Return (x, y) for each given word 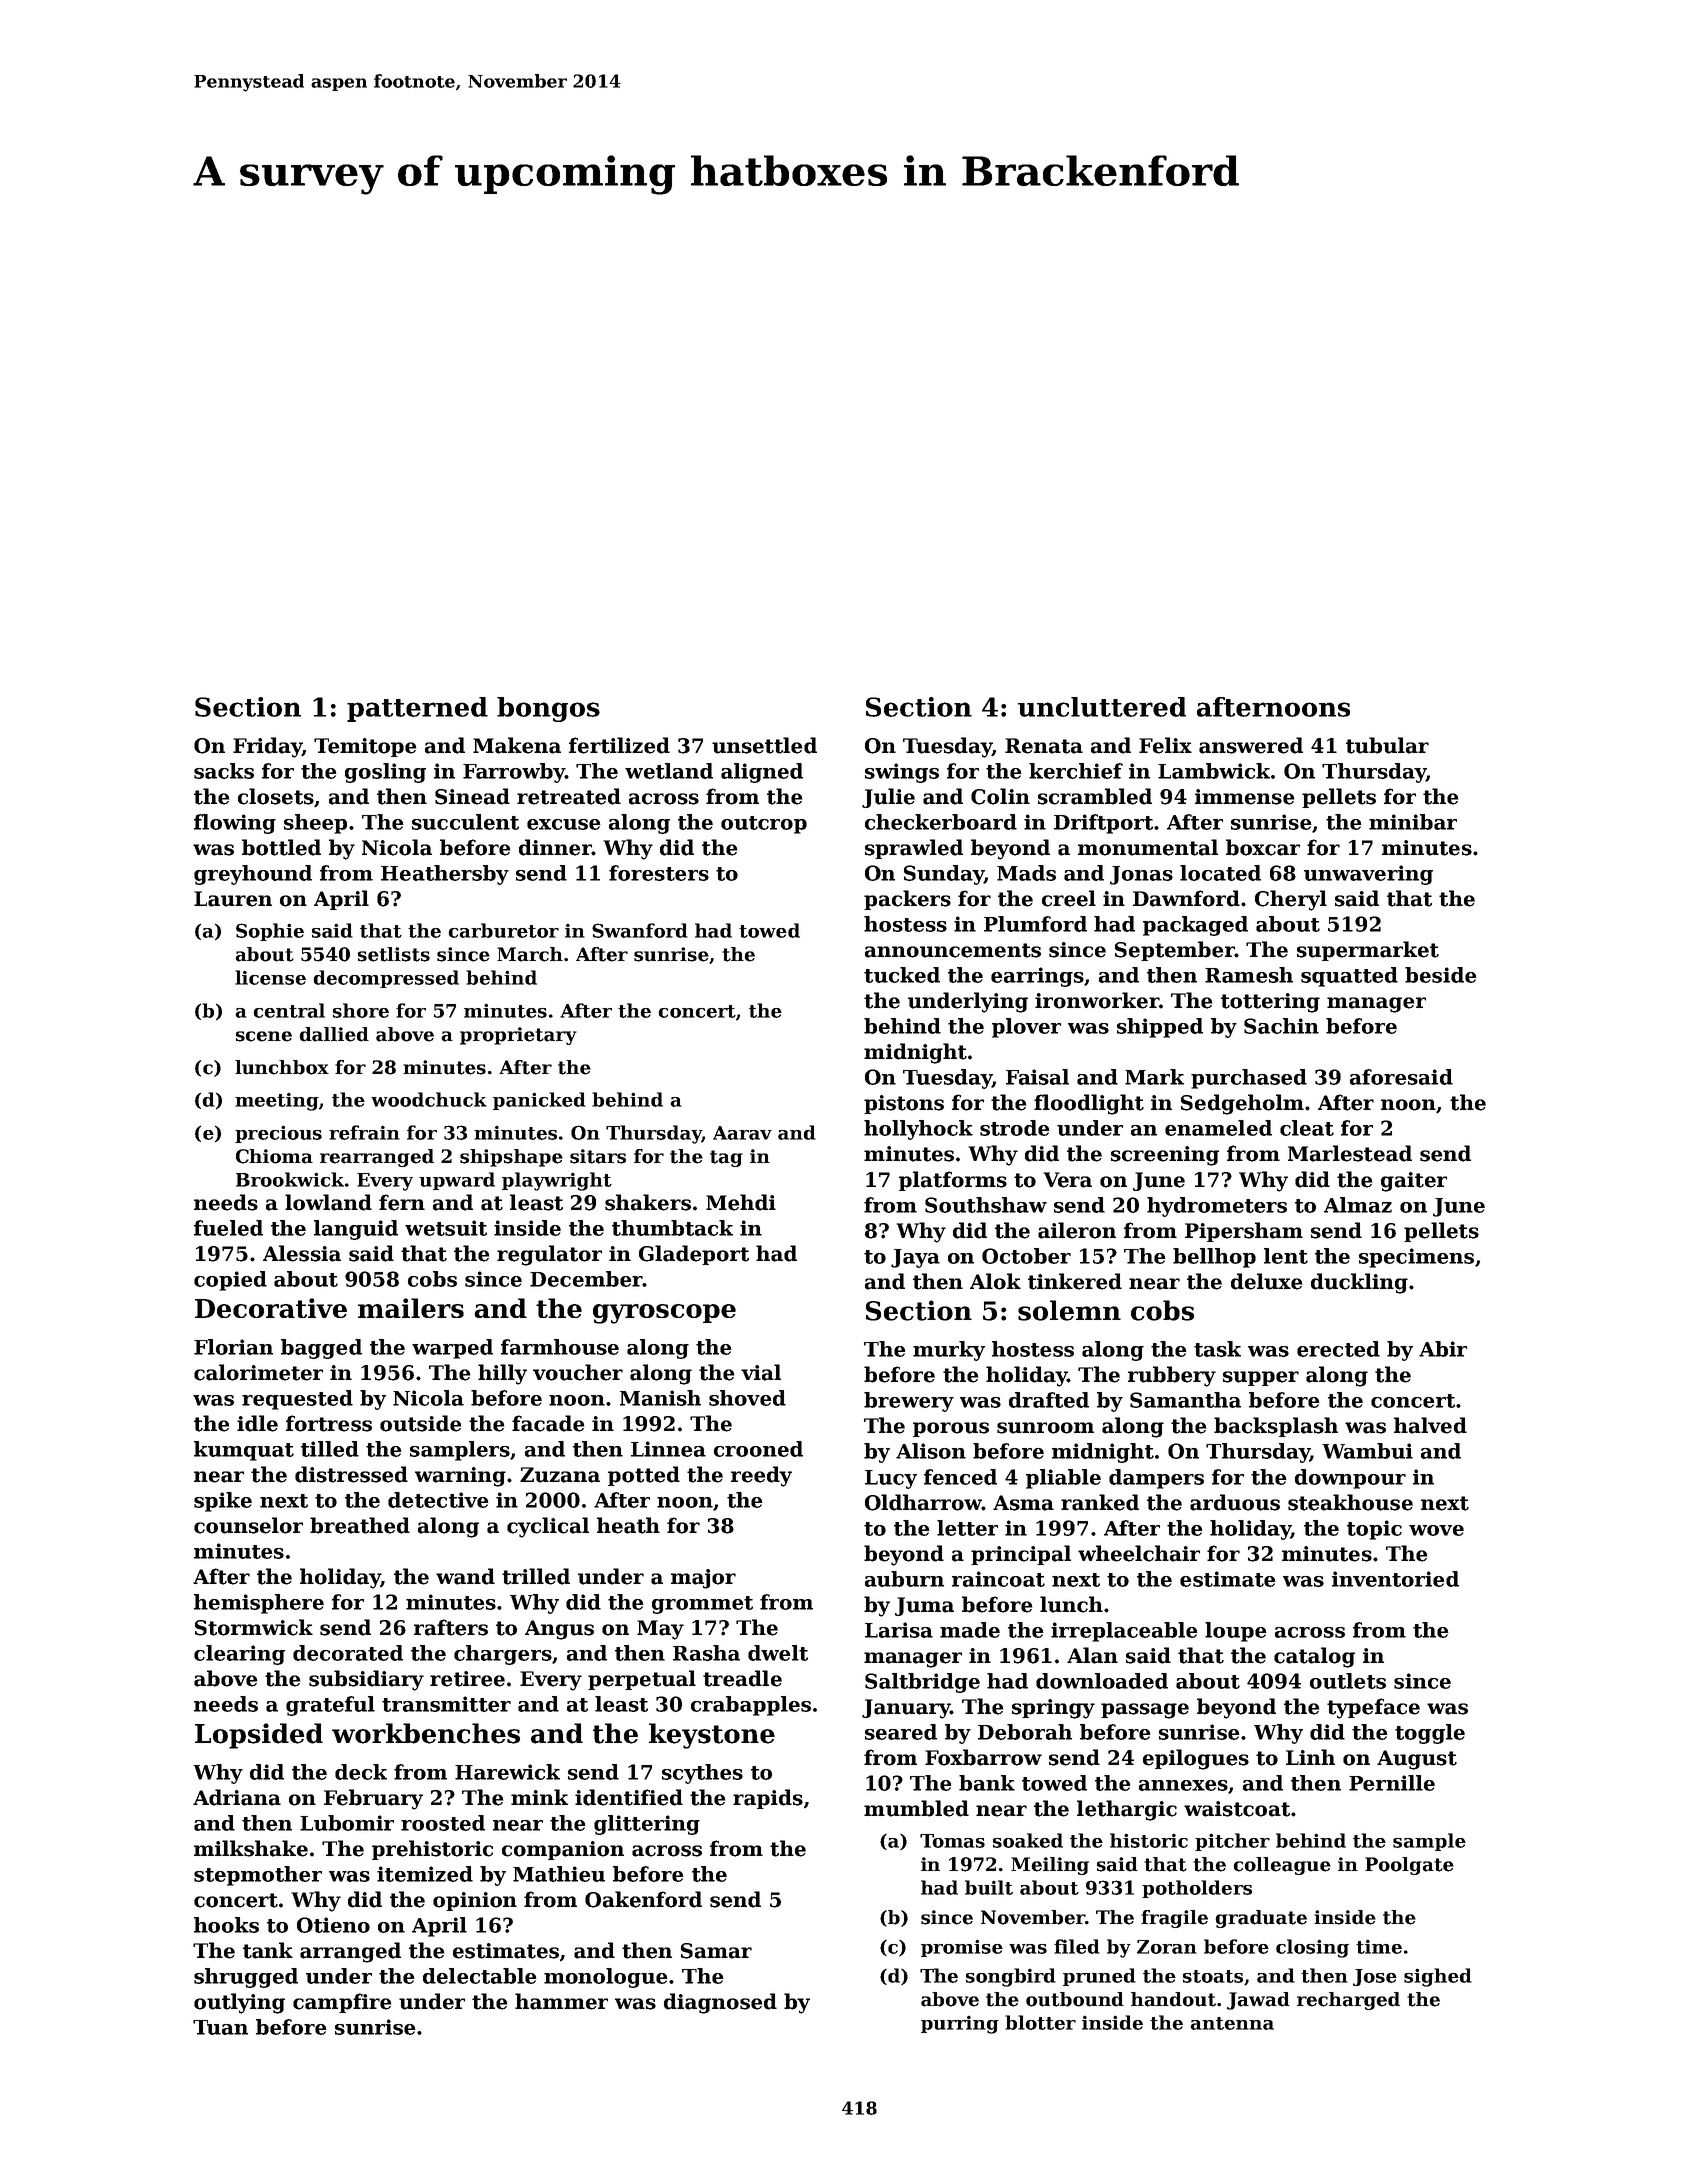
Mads (1026, 873)
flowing (235, 824)
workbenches (426, 1733)
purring (960, 2024)
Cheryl (1291, 900)
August (1417, 1760)
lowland (328, 1202)
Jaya (915, 1258)
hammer (561, 2001)
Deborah (1025, 1732)
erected (1338, 1349)
